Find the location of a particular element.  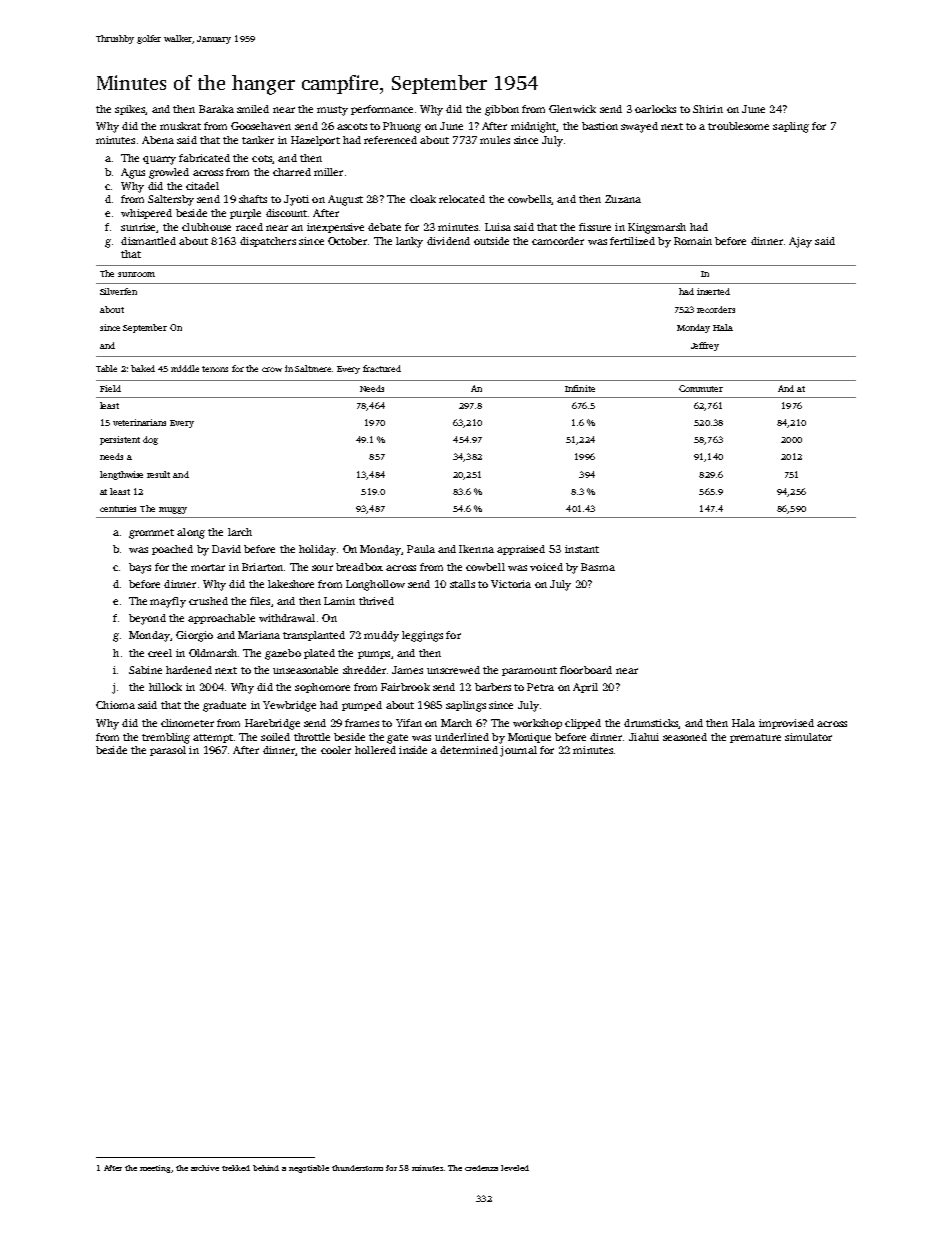

whispered is located at coordinates (146, 214).
